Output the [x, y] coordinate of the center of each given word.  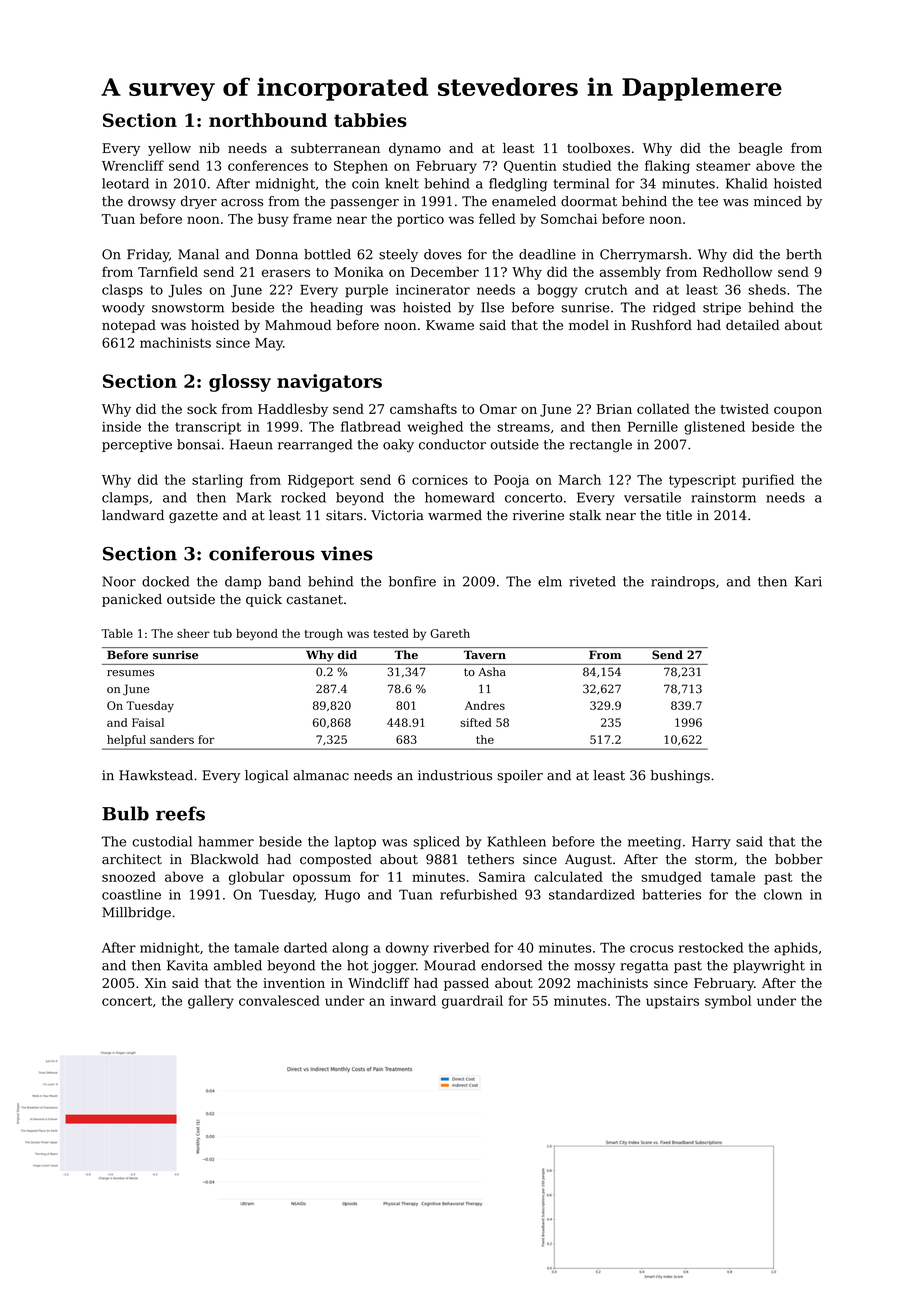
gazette [193, 517]
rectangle [600, 446]
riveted [592, 581]
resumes [130, 673]
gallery [211, 1002]
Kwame [450, 325]
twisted [744, 408]
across [242, 203]
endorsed [511, 965]
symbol [728, 1002]
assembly [630, 273]
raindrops [683, 582]
